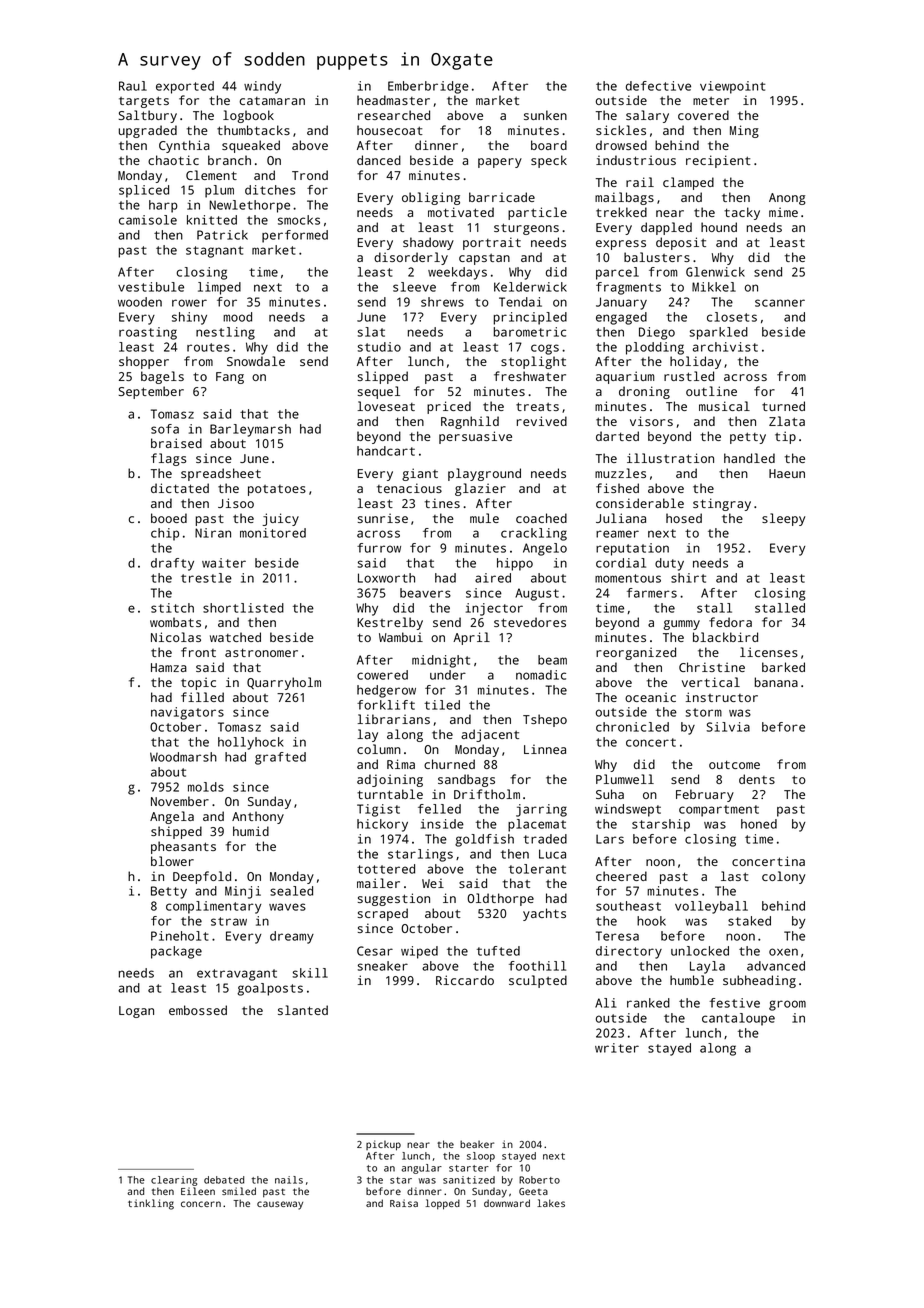 The height and width of the screenshot is (1308, 924). Describe the element at coordinates (541, 675) in the screenshot. I see `nomadic` at that location.
